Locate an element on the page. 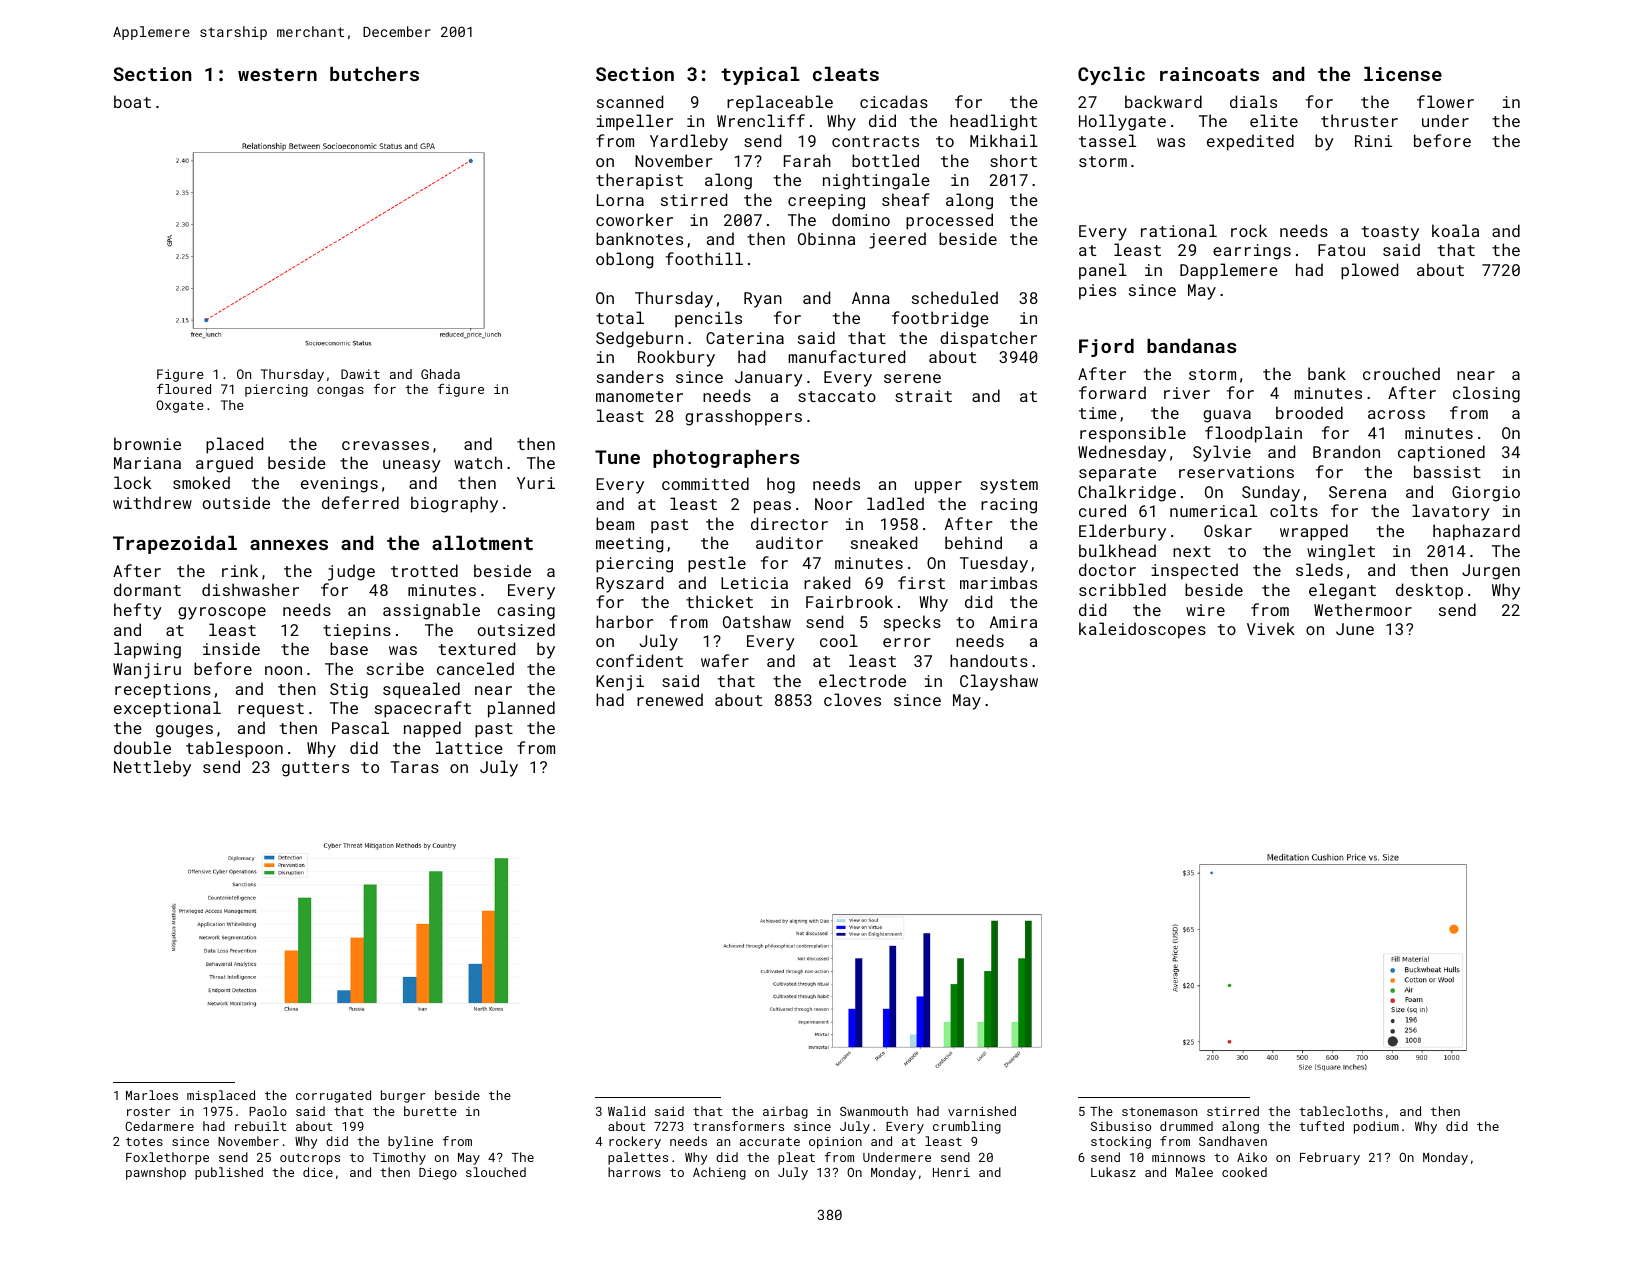 This image has height=1263, width=1634. boat is located at coordinates (132, 101).
